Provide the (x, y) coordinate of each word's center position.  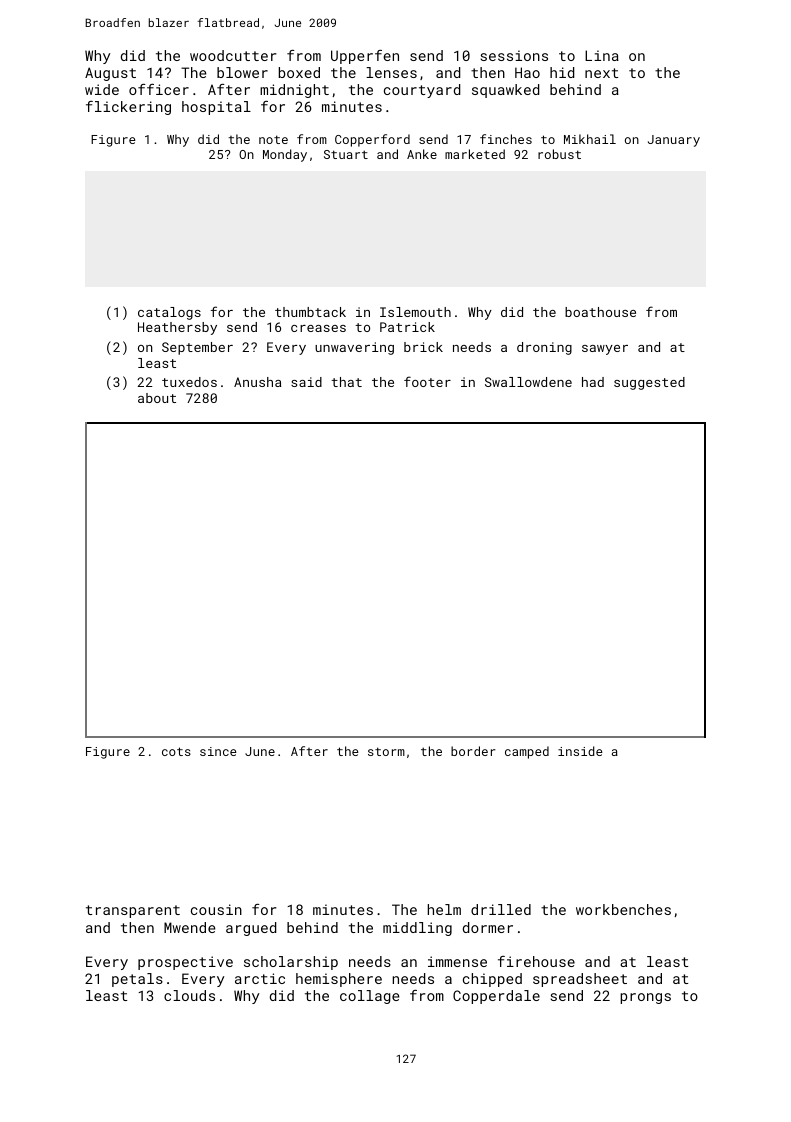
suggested (649, 383)
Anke (422, 154)
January (674, 141)
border (473, 751)
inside (580, 751)
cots (176, 751)
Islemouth (415, 312)
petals (137, 980)
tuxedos (189, 382)
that (346, 382)
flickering (128, 108)
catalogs (169, 313)
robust (559, 154)
